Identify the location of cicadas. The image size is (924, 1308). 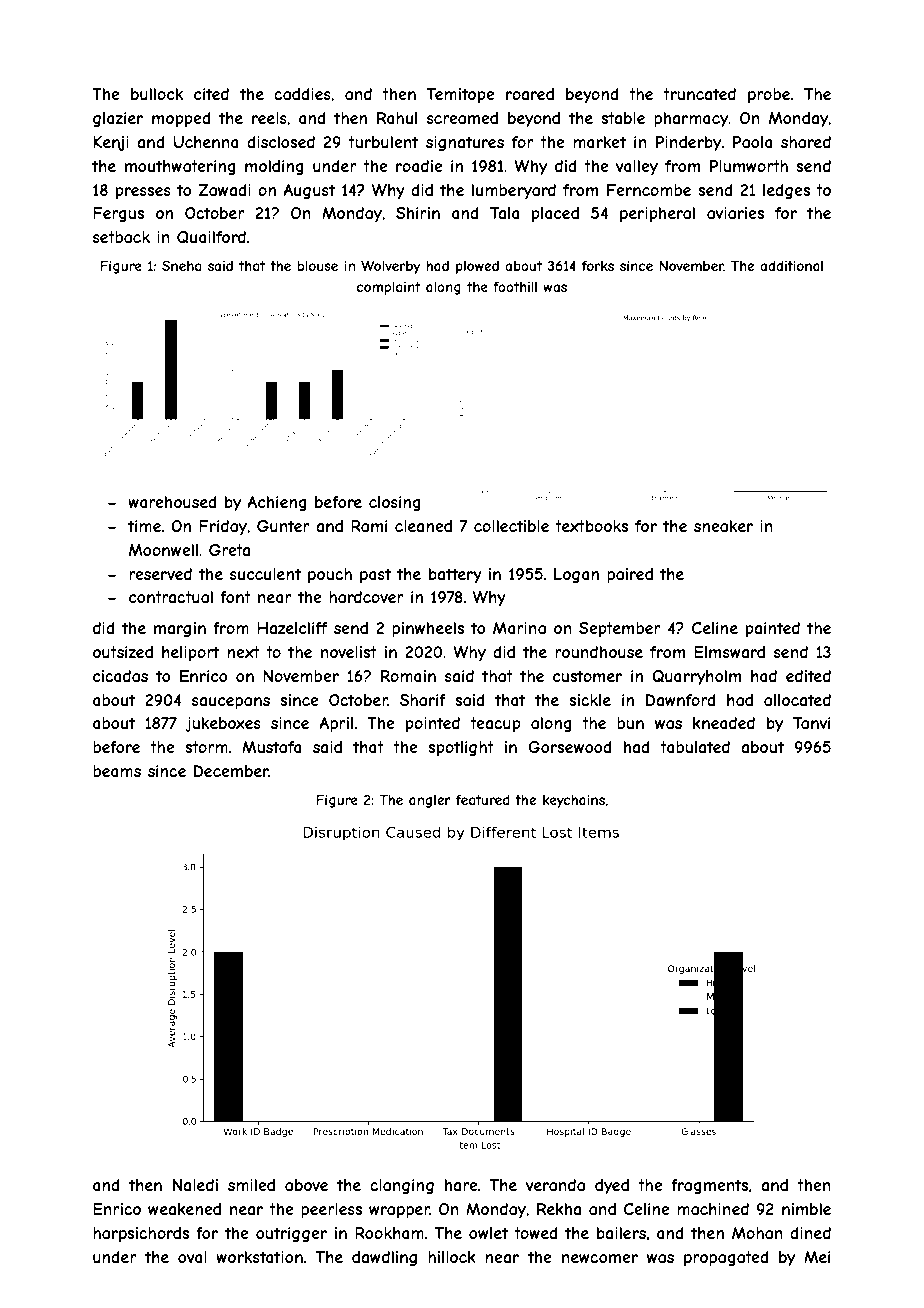
(120, 676).
